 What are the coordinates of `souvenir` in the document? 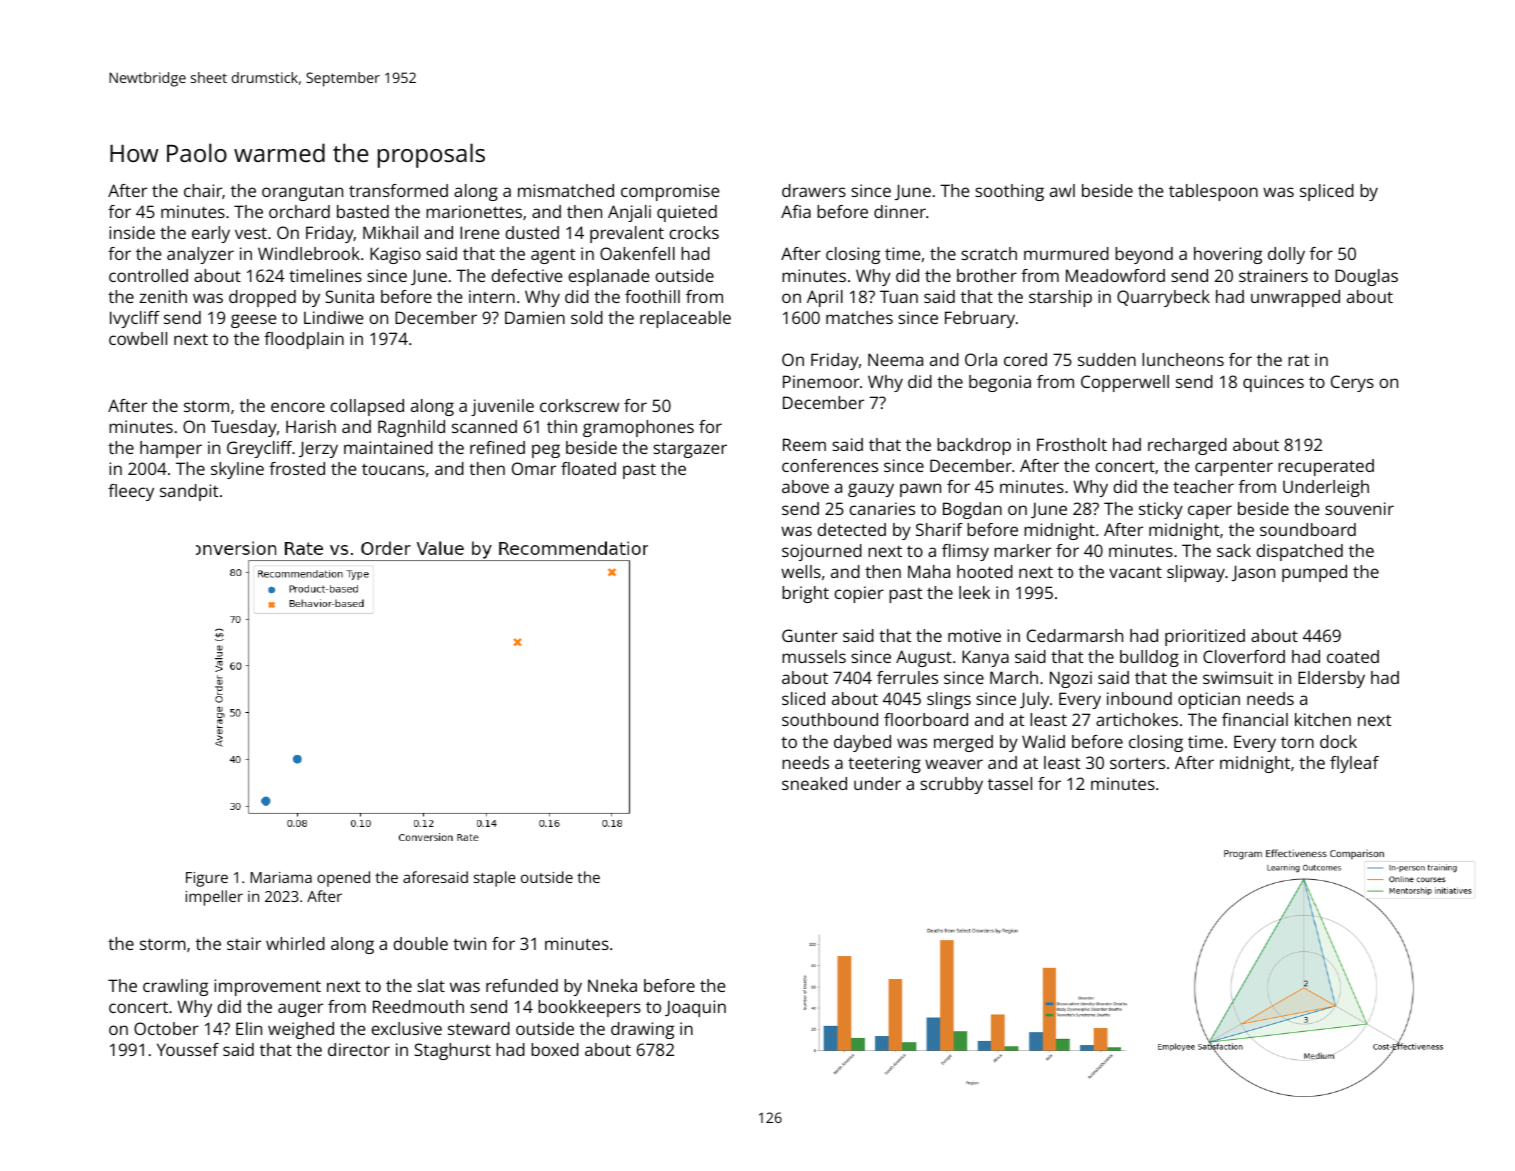 It's located at (1359, 508).
